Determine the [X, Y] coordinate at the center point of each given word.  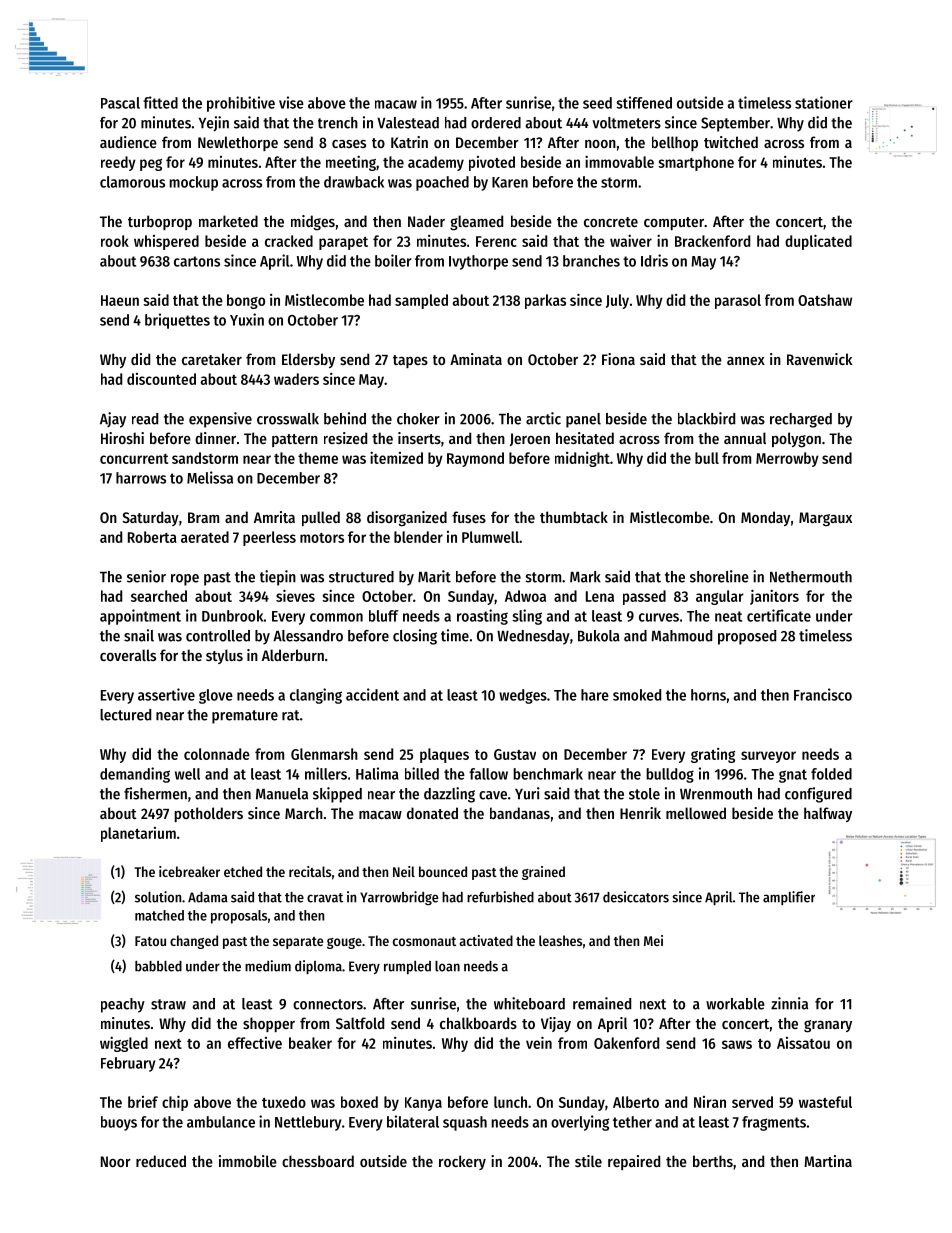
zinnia [789, 1003]
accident [372, 694]
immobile [248, 1161]
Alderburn [293, 655]
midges [313, 223]
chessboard [318, 1161]
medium [268, 966]
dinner [215, 438]
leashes [560, 940]
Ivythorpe [478, 262]
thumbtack [574, 517]
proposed [747, 637]
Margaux [825, 519]
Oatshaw [825, 300]
